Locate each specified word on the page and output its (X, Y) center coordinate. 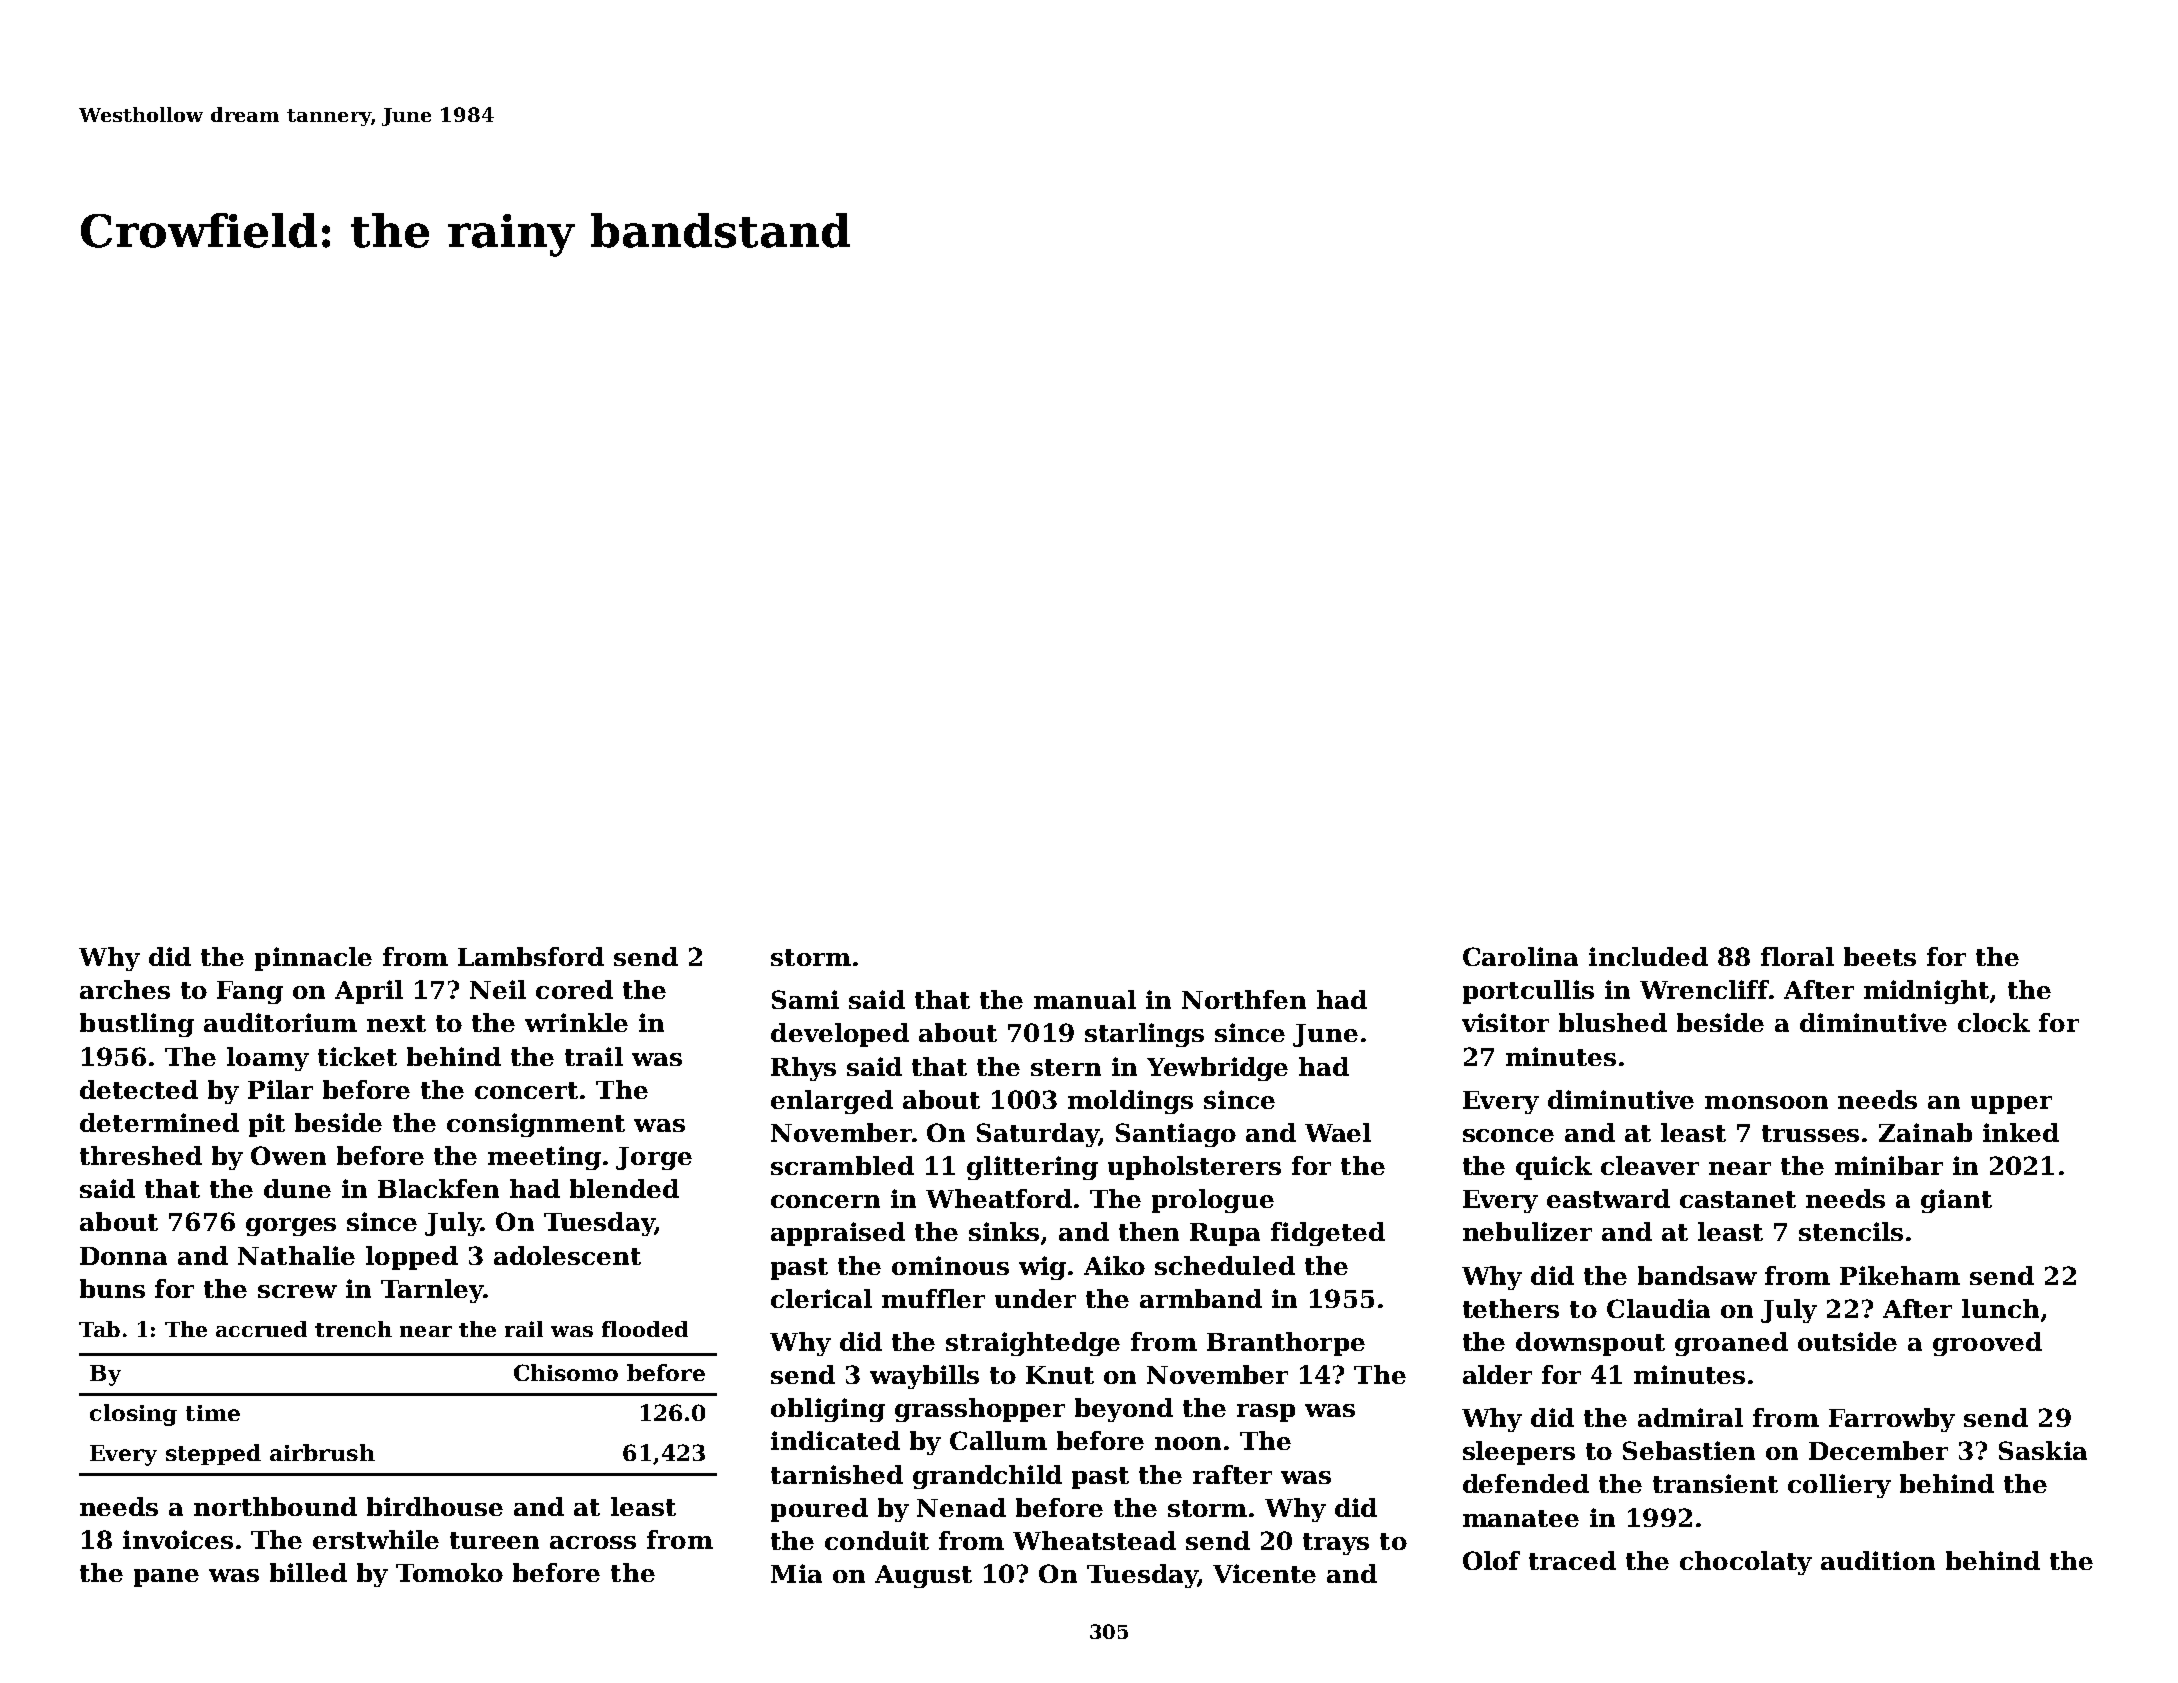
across (593, 1542)
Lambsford (531, 956)
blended (624, 1188)
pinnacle (313, 959)
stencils (1851, 1231)
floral (1797, 956)
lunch (2000, 1308)
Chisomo (566, 1372)
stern (1066, 1067)
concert (526, 1090)
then (1149, 1231)
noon (1188, 1443)
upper (2011, 1105)
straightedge (1033, 1344)
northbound (275, 1506)
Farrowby (1892, 1420)
